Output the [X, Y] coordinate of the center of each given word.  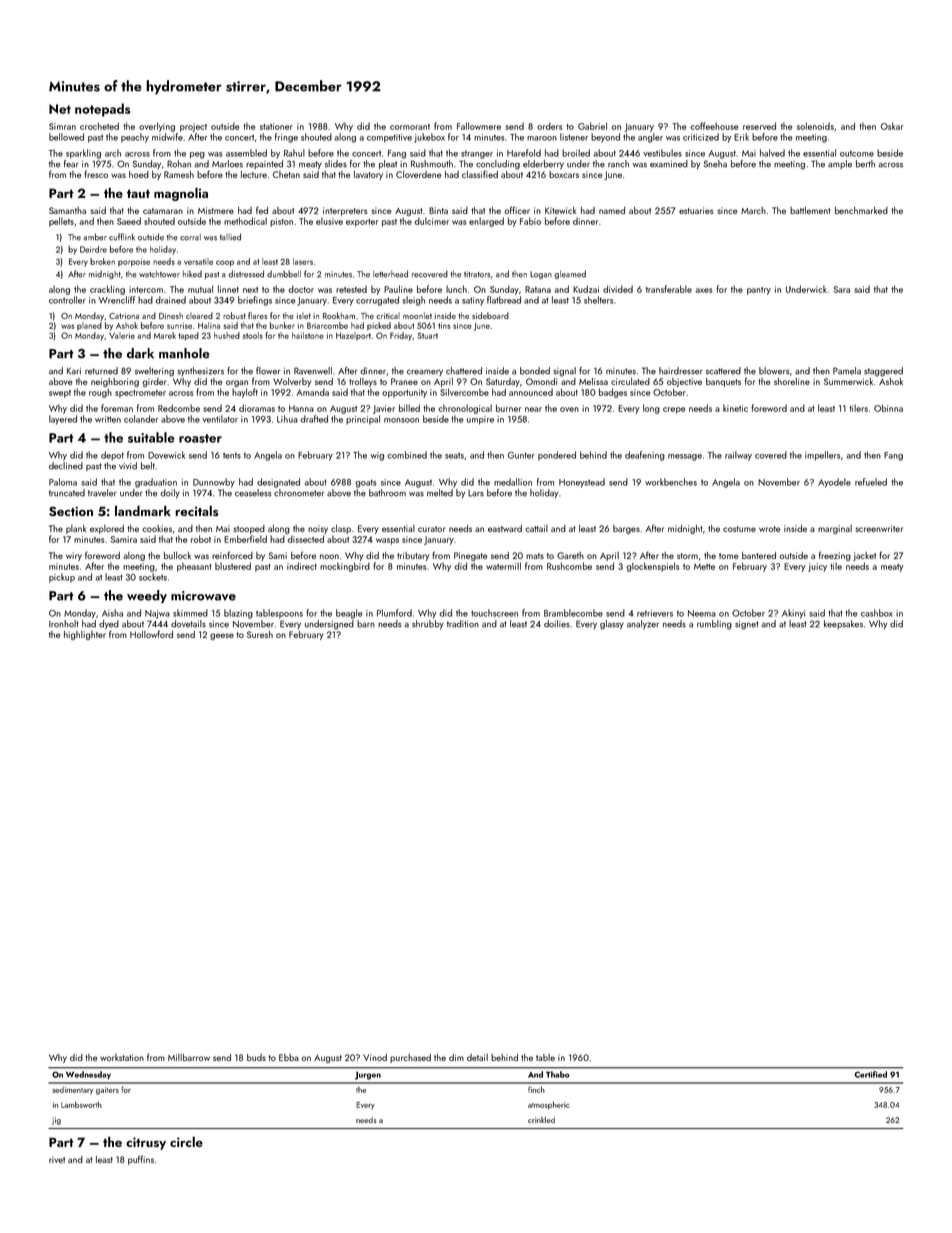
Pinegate [470, 556]
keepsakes [843, 624]
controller [67, 300]
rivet [57, 1159]
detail [477, 1057]
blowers [774, 371]
